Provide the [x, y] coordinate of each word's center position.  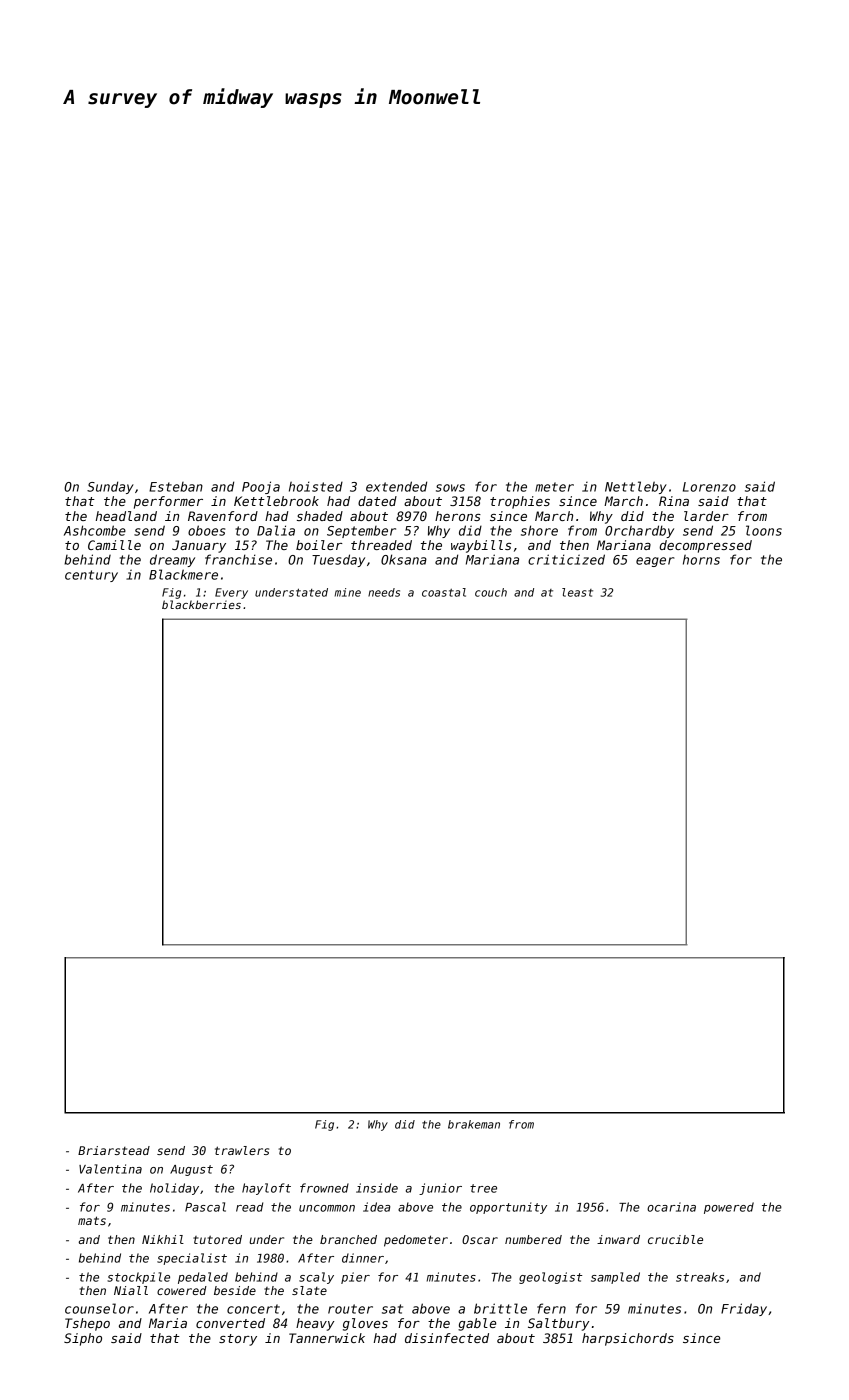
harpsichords [628, 1339]
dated [377, 501]
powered [729, 1208]
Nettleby [636, 487]
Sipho [83, 1339]
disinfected [447, 1338]
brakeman [474, 1124]
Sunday [110, 487]
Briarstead [114, 1150]
